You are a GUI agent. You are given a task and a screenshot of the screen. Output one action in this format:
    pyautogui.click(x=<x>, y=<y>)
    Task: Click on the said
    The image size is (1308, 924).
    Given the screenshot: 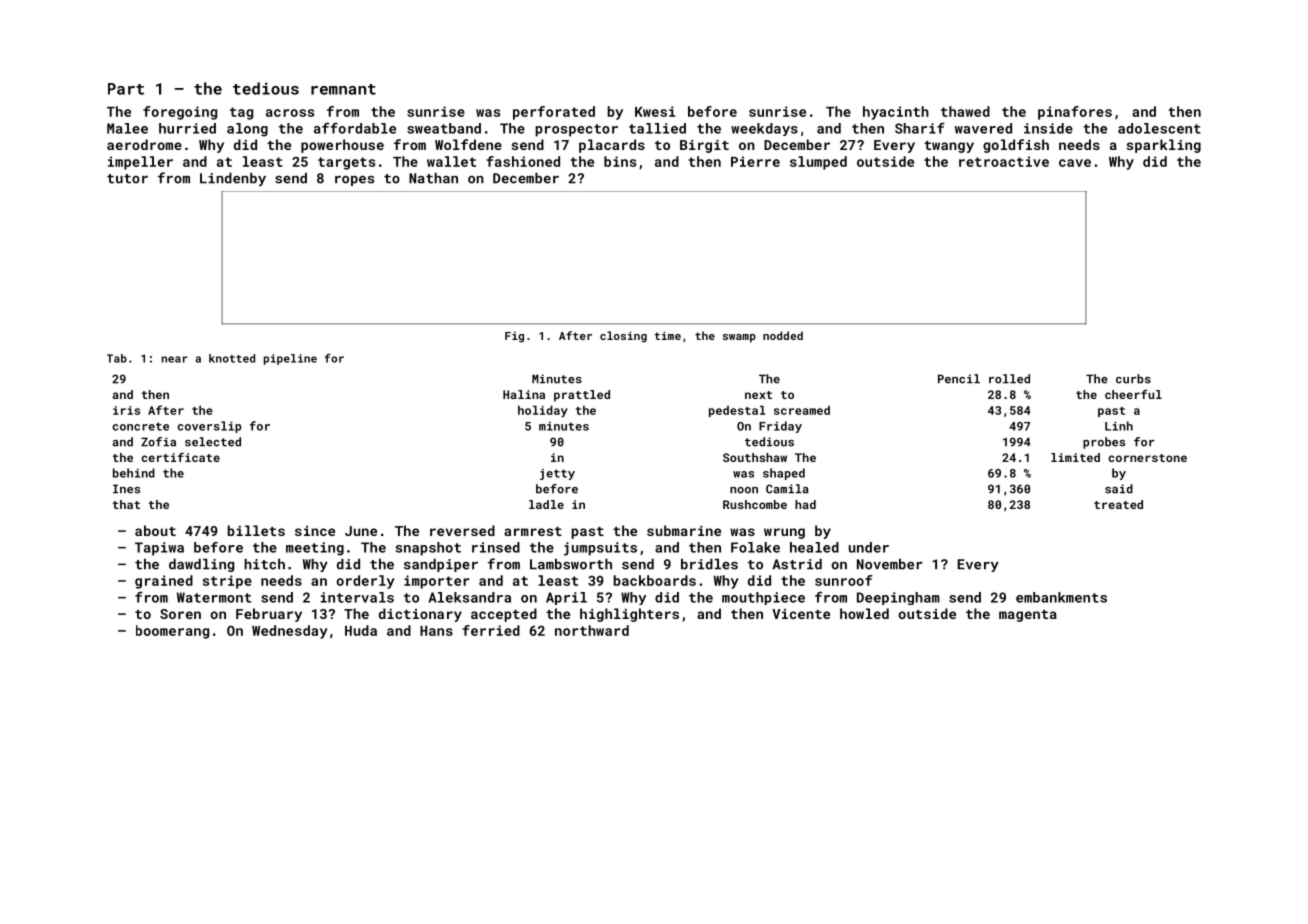 What is the action you would take?
    pyautogui.click(x=1119, y=489)
